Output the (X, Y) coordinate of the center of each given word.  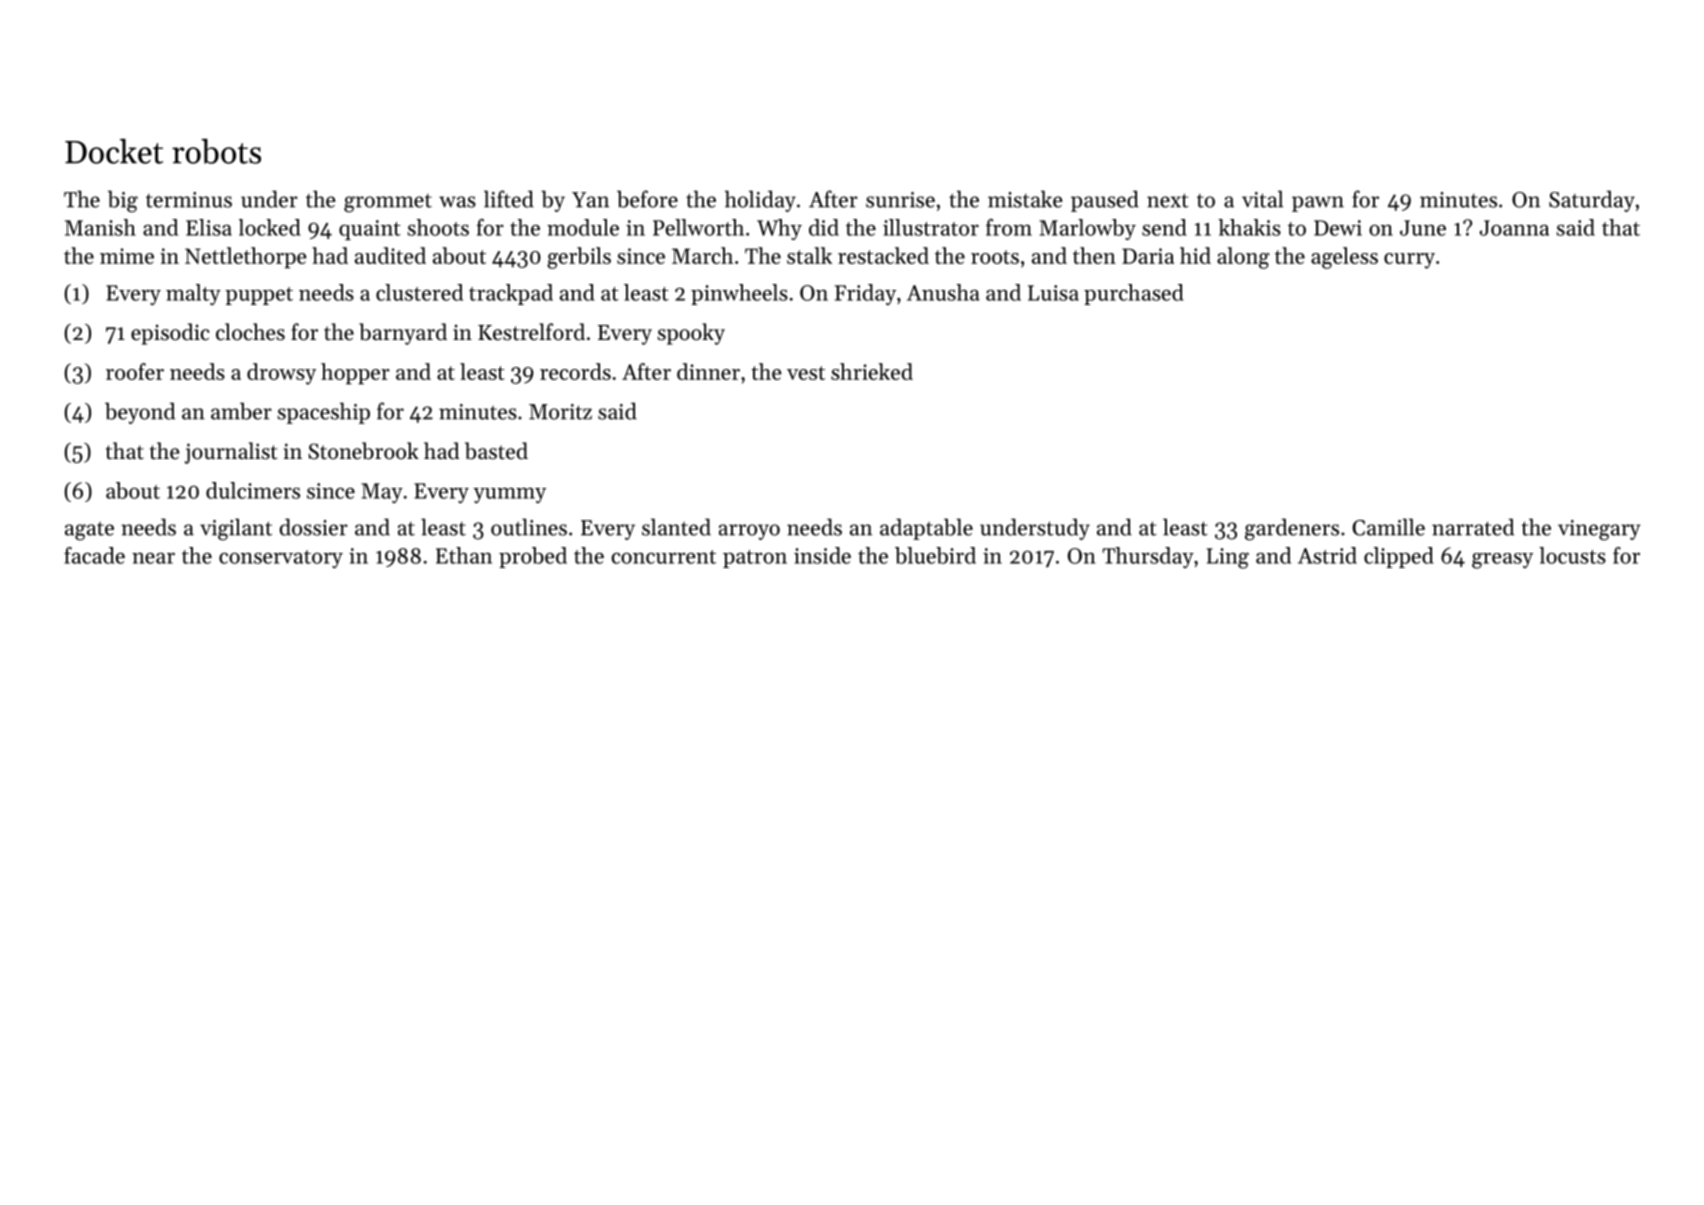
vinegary (1599, 530)
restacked (883, 255)
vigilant (236, 529)
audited (390, 255)
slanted (676, 527)
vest (806, 373)
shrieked (872, 371)
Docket (114, 151)
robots (216, 151)
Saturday (1592, 201)
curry (1409, 261)
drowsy (281, 374)
